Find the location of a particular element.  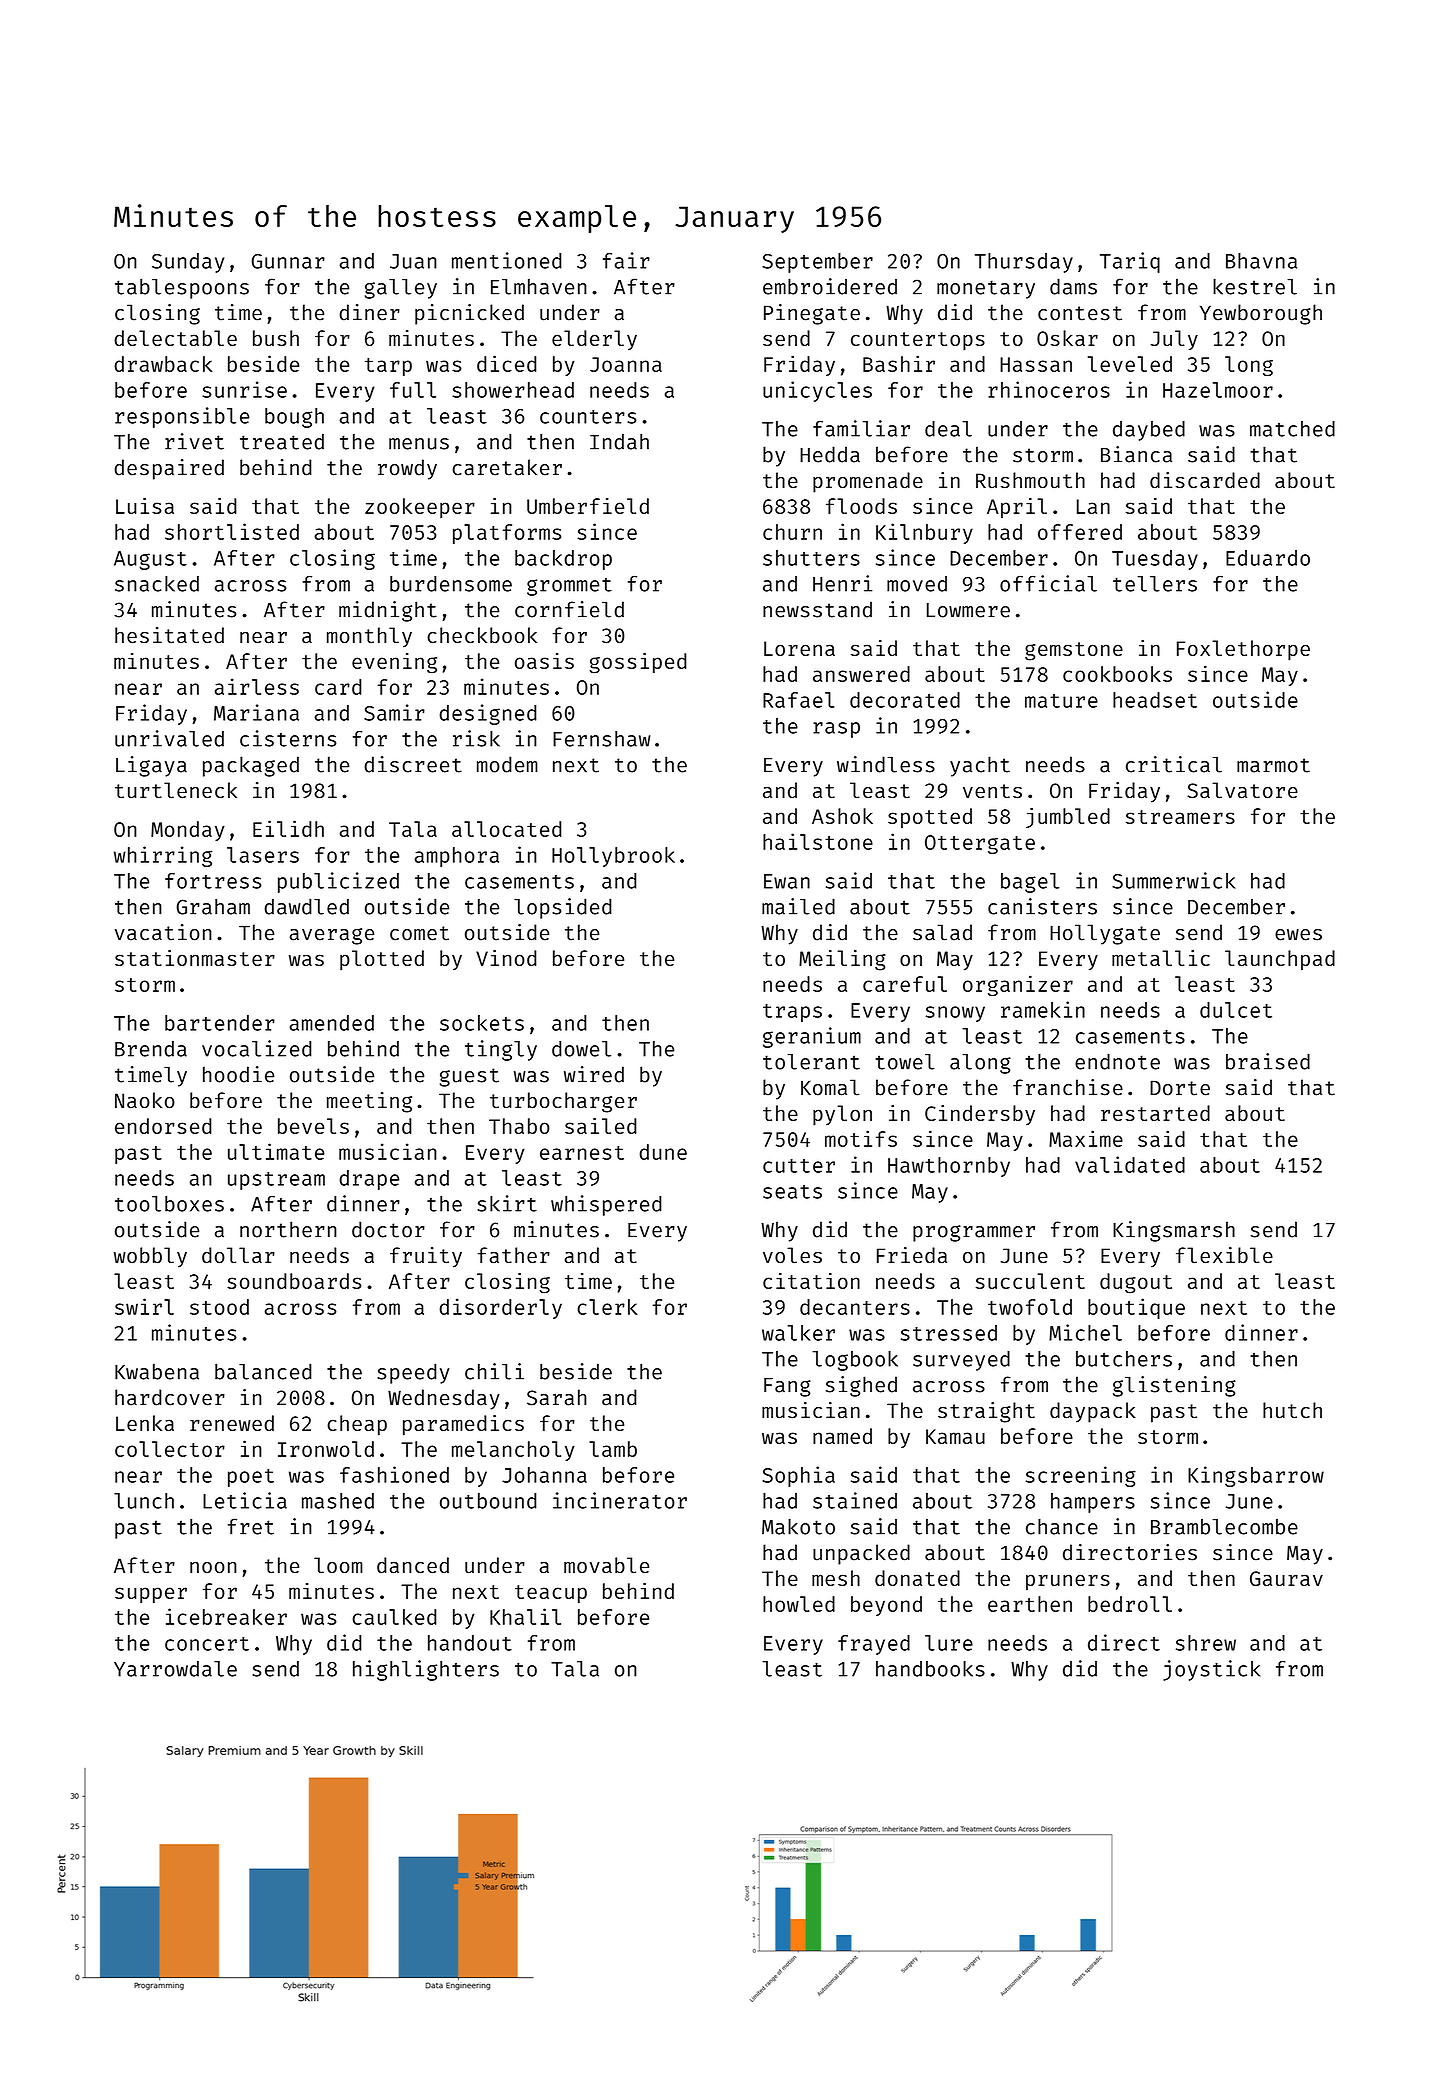

mailed is located at coordinates (798, 906).
